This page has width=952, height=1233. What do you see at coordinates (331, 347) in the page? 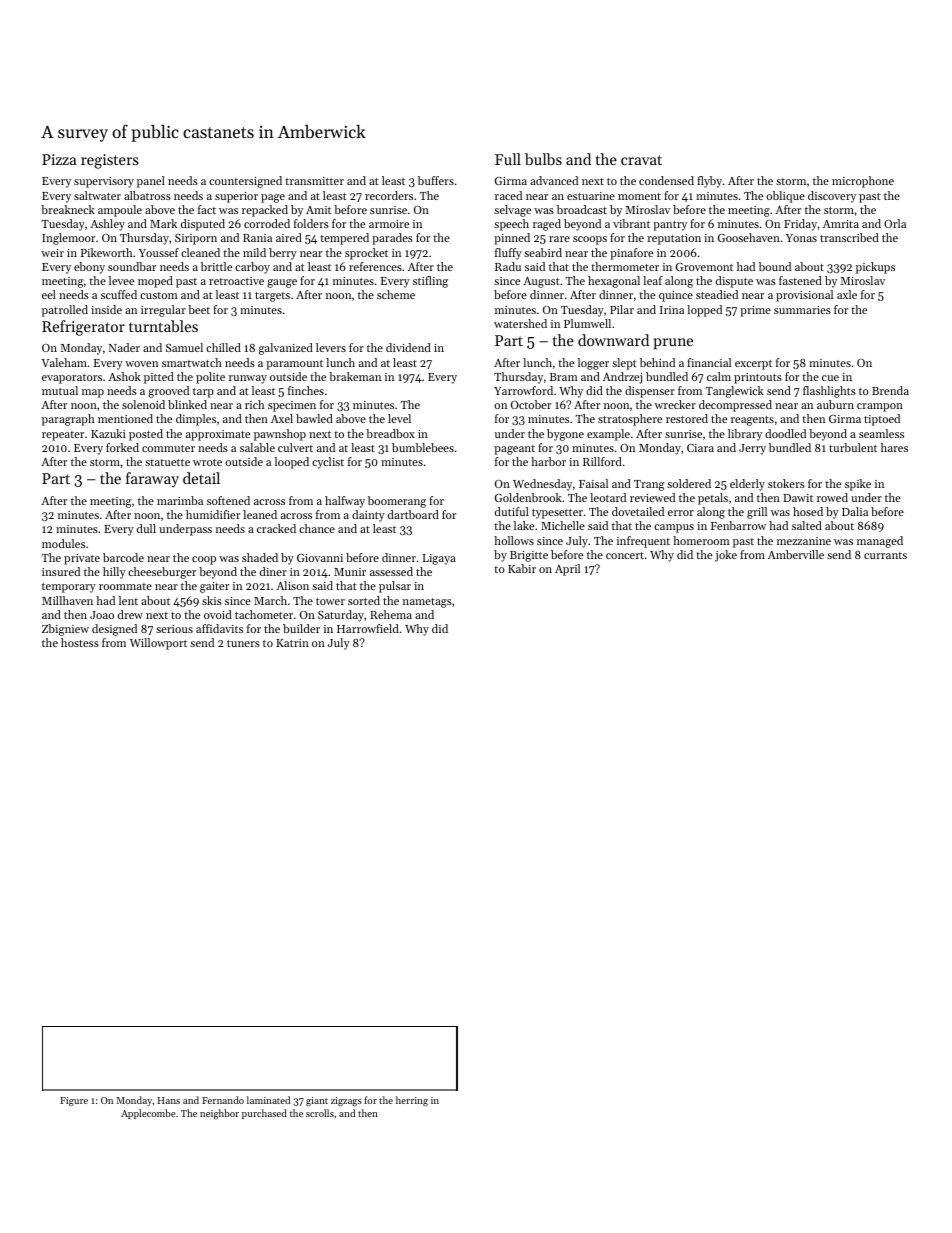
I see `levers` at bounding box center [331, 347].
